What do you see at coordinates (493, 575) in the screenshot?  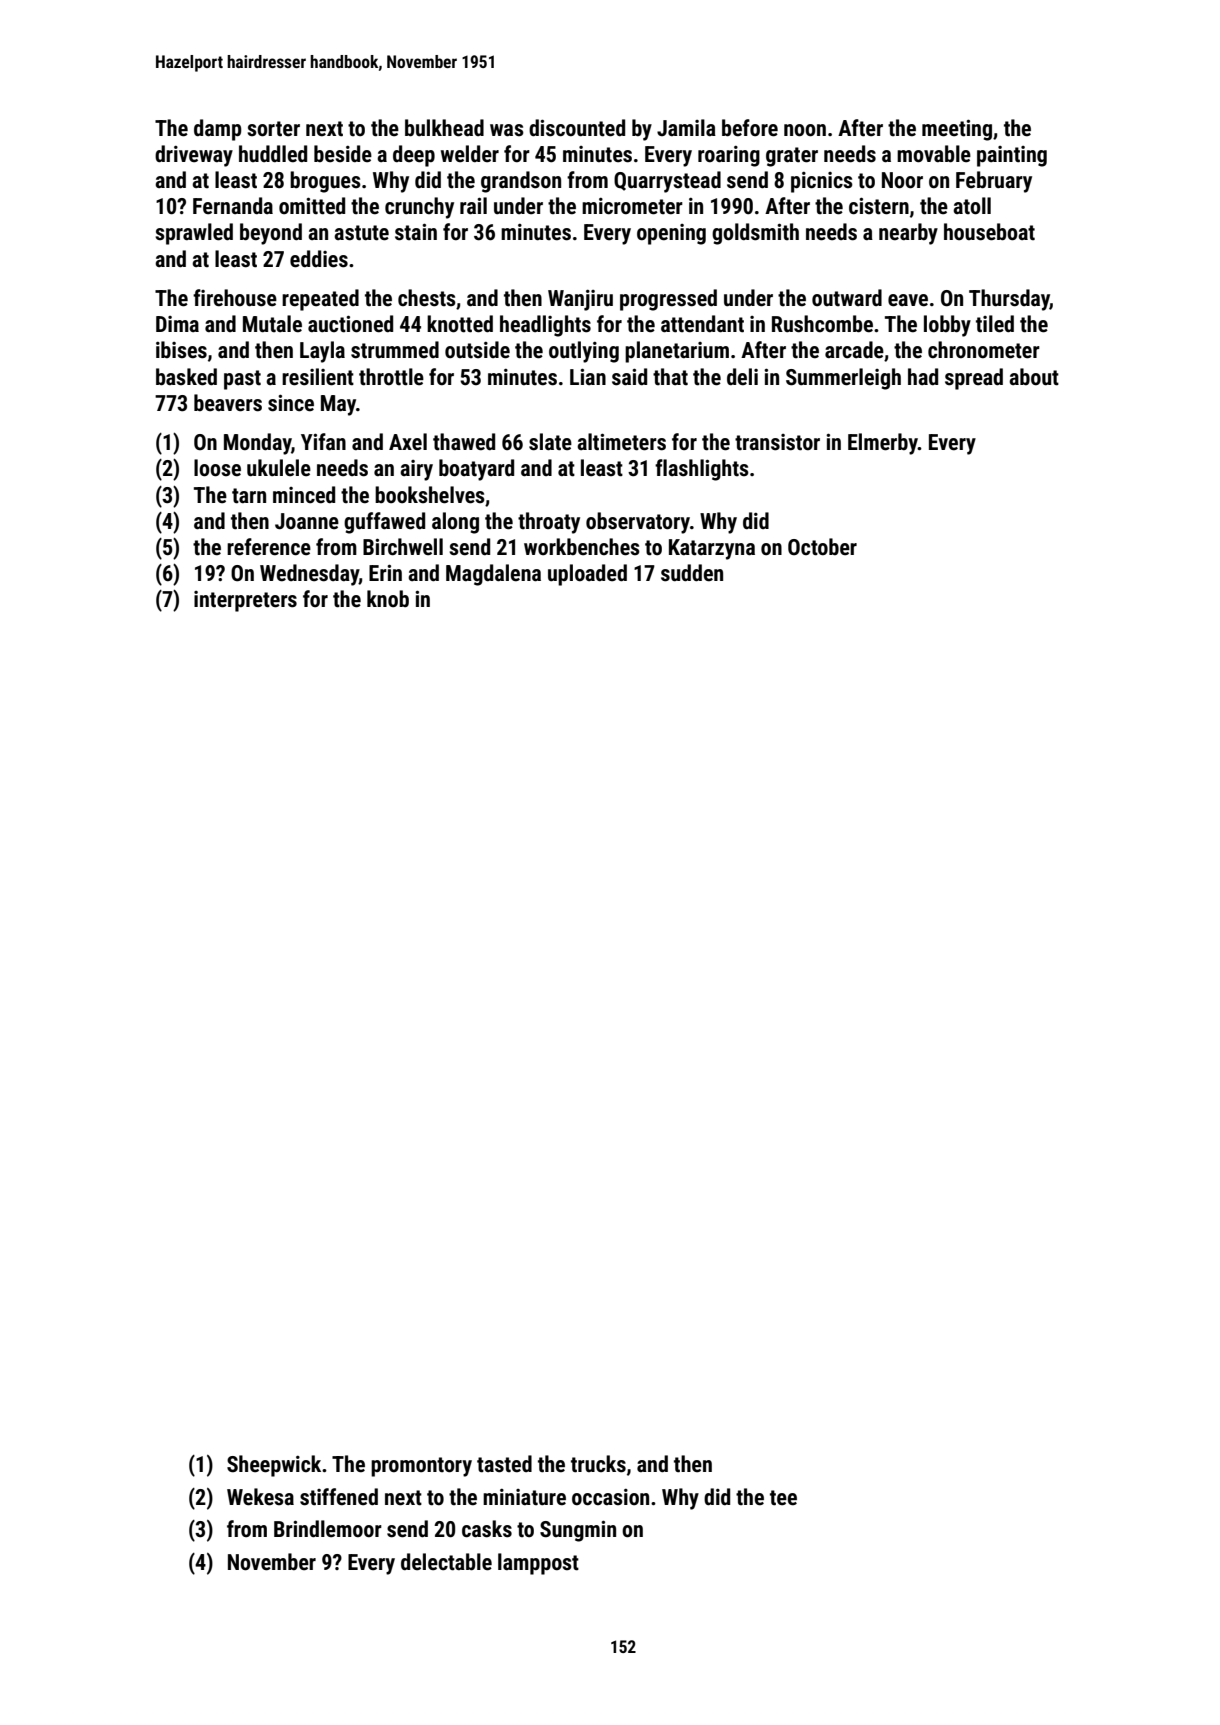 I see `Magdalena` at bounding box center [493, 575].
